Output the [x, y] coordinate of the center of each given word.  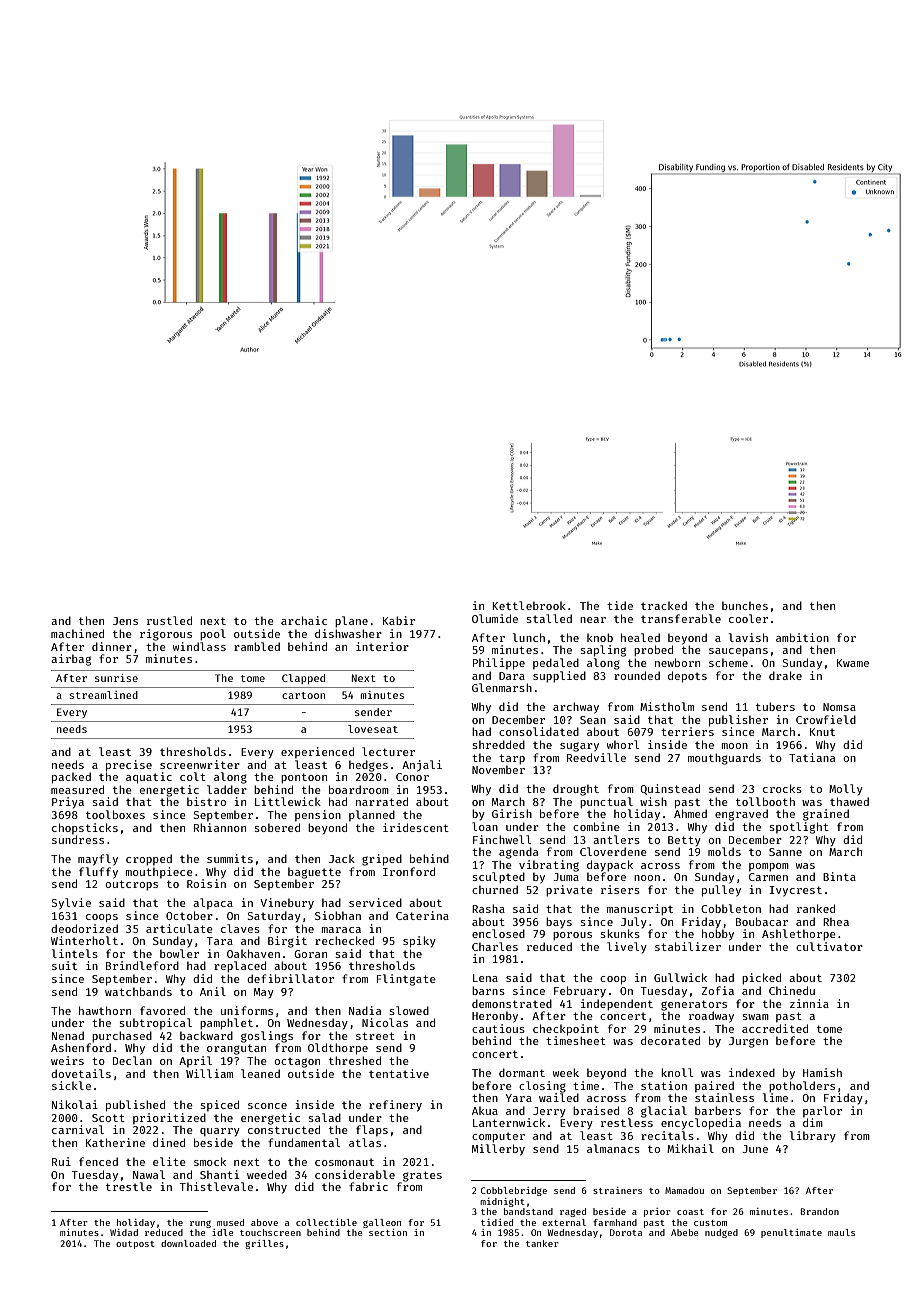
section [388, 1232]
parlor [822, 1111]
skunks [620, 933]
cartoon [303, 695]
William [209, 1073]
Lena [485, 978]
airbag [71, 660]
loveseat [373, 729]
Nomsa [839, 707]
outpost [135, 1245]
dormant [522, 1072]
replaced [240, 966]
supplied [559, 676]
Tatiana [812, 757]
